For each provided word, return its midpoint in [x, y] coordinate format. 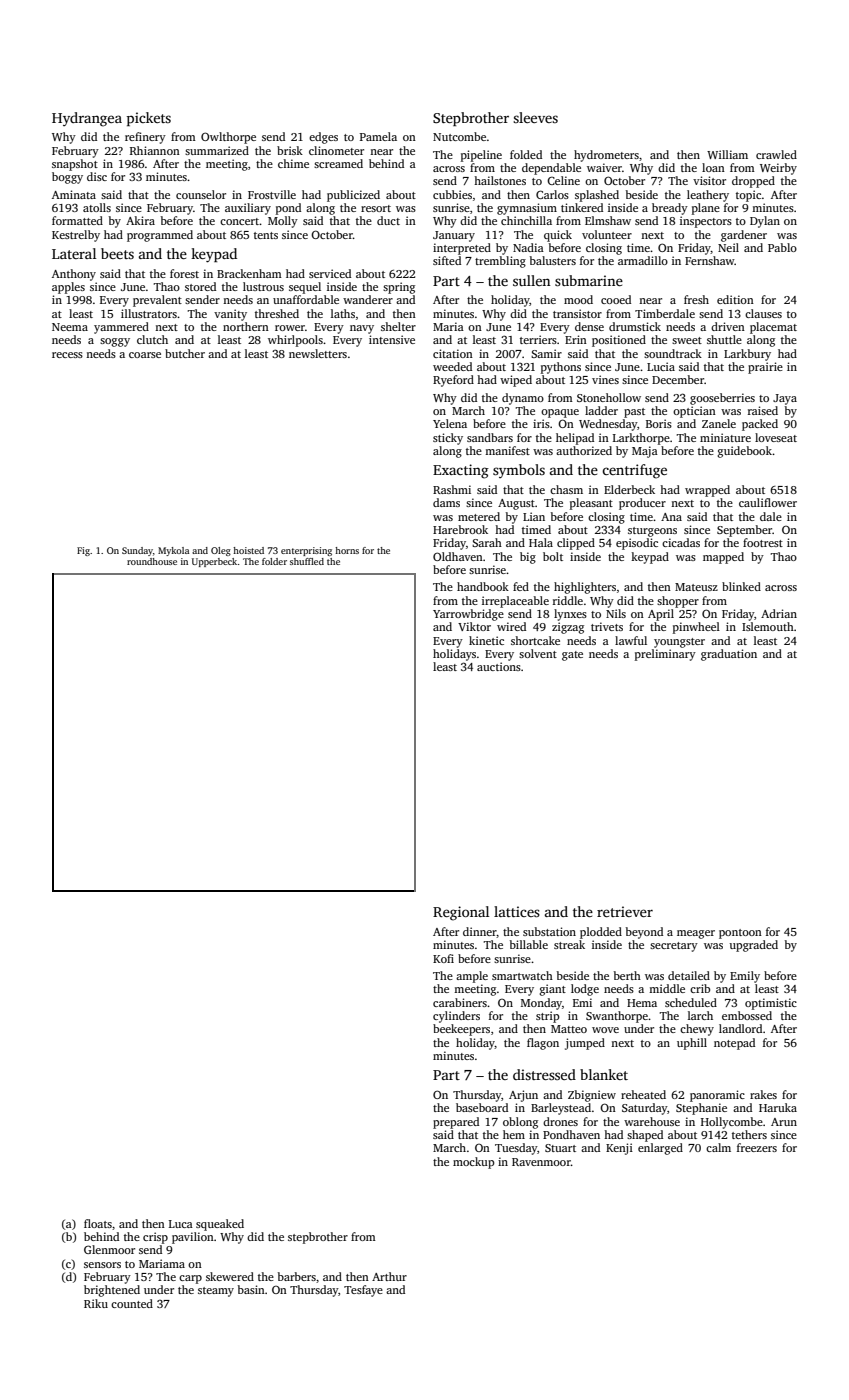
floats [98, 1223]
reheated [643, 1094]
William [727, 154]
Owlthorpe [228, 138]
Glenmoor [109, 1249]
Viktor [474, 626]
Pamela [378, 136]
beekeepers [461, 1030]
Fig [83, 551]
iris [541, 423]
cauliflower [768, 502]
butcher [185, 353]
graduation [729, 655]
